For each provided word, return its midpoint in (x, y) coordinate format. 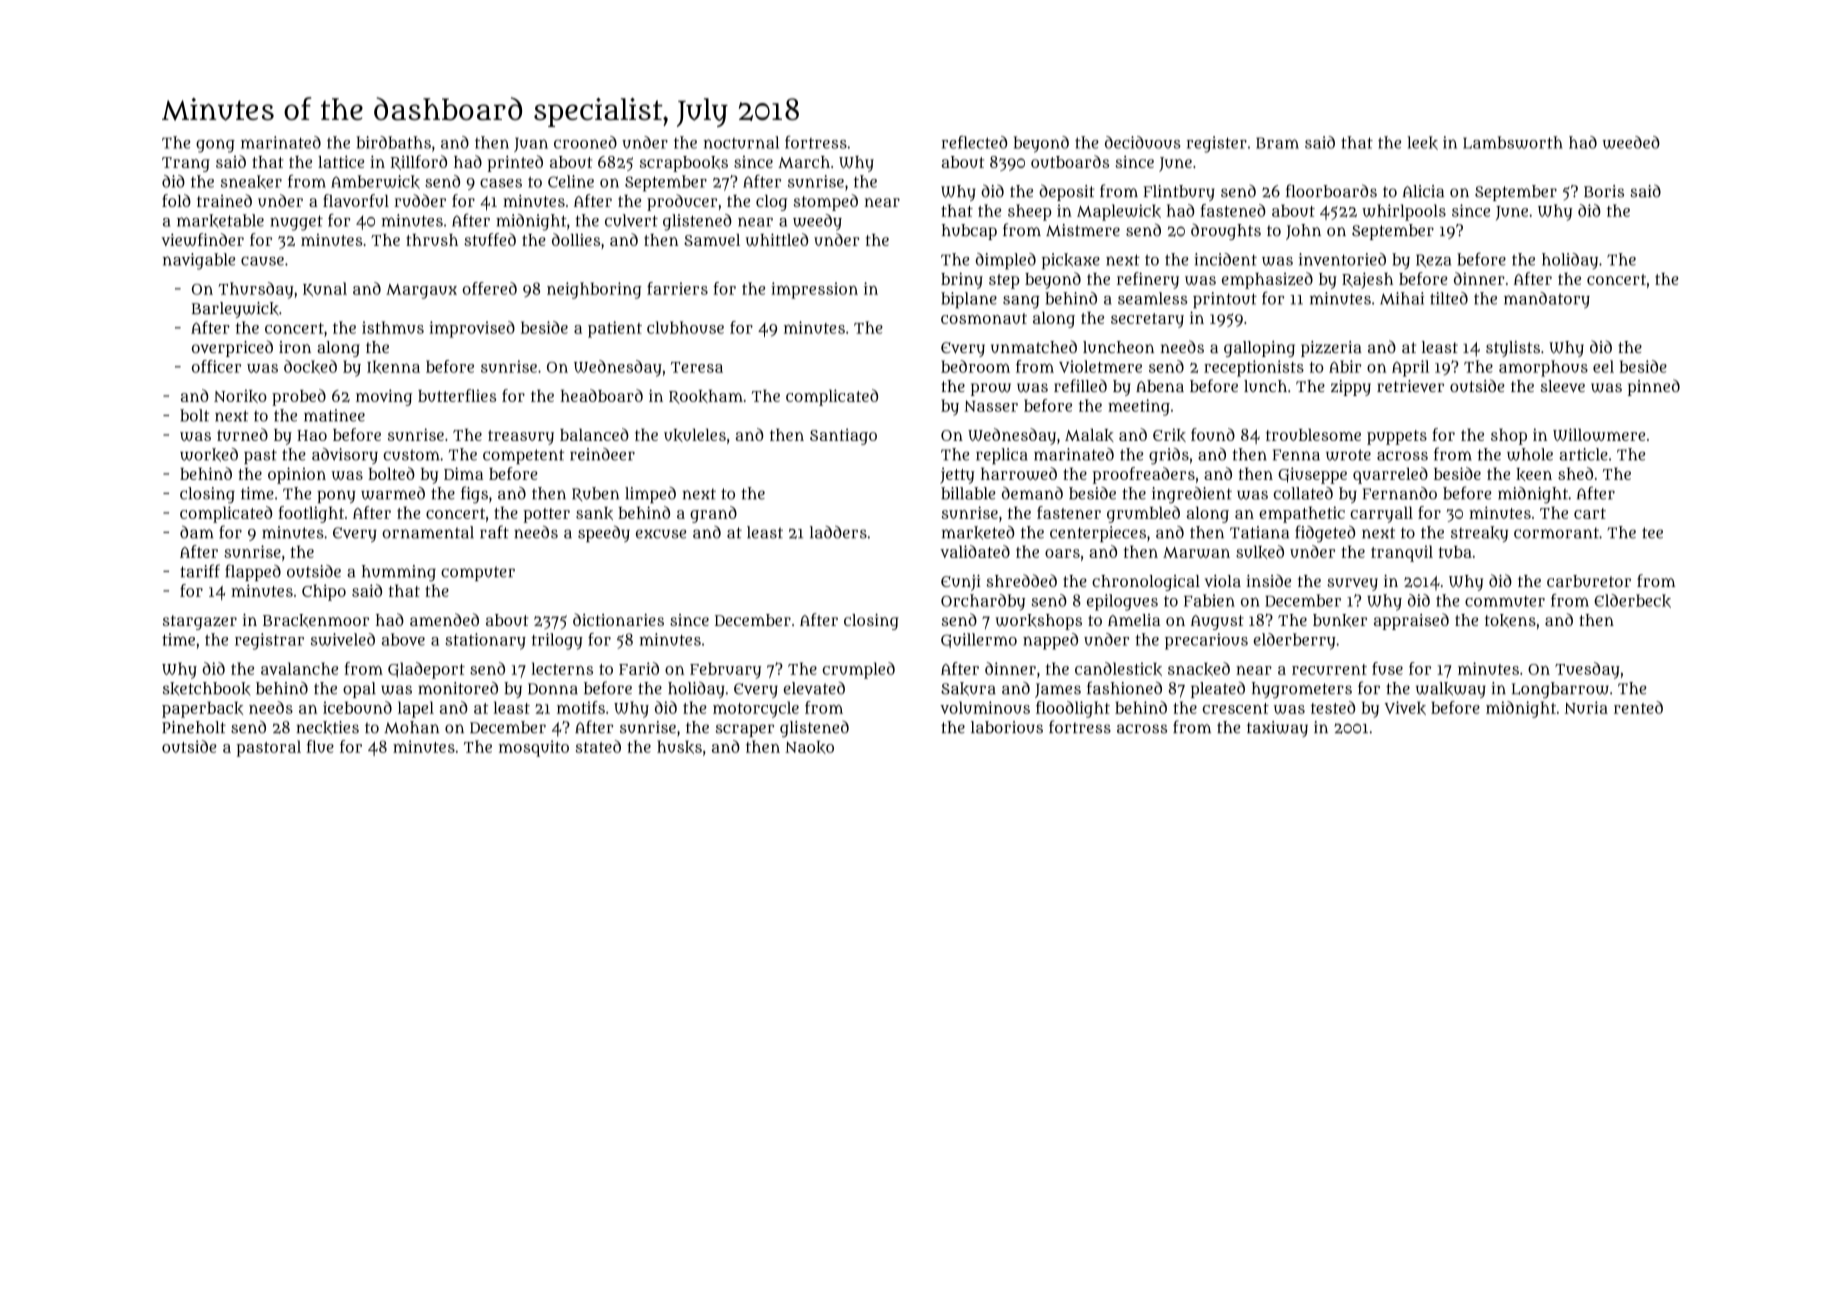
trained (224, 200)
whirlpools (1404, 212)
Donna (553, 689)
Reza (1433, 261)
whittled (777, 239)
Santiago (843, 436)
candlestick (1118, 669)
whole (1530, 454)
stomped (826, 202)
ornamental (428, 532)
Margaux (421, 291)
